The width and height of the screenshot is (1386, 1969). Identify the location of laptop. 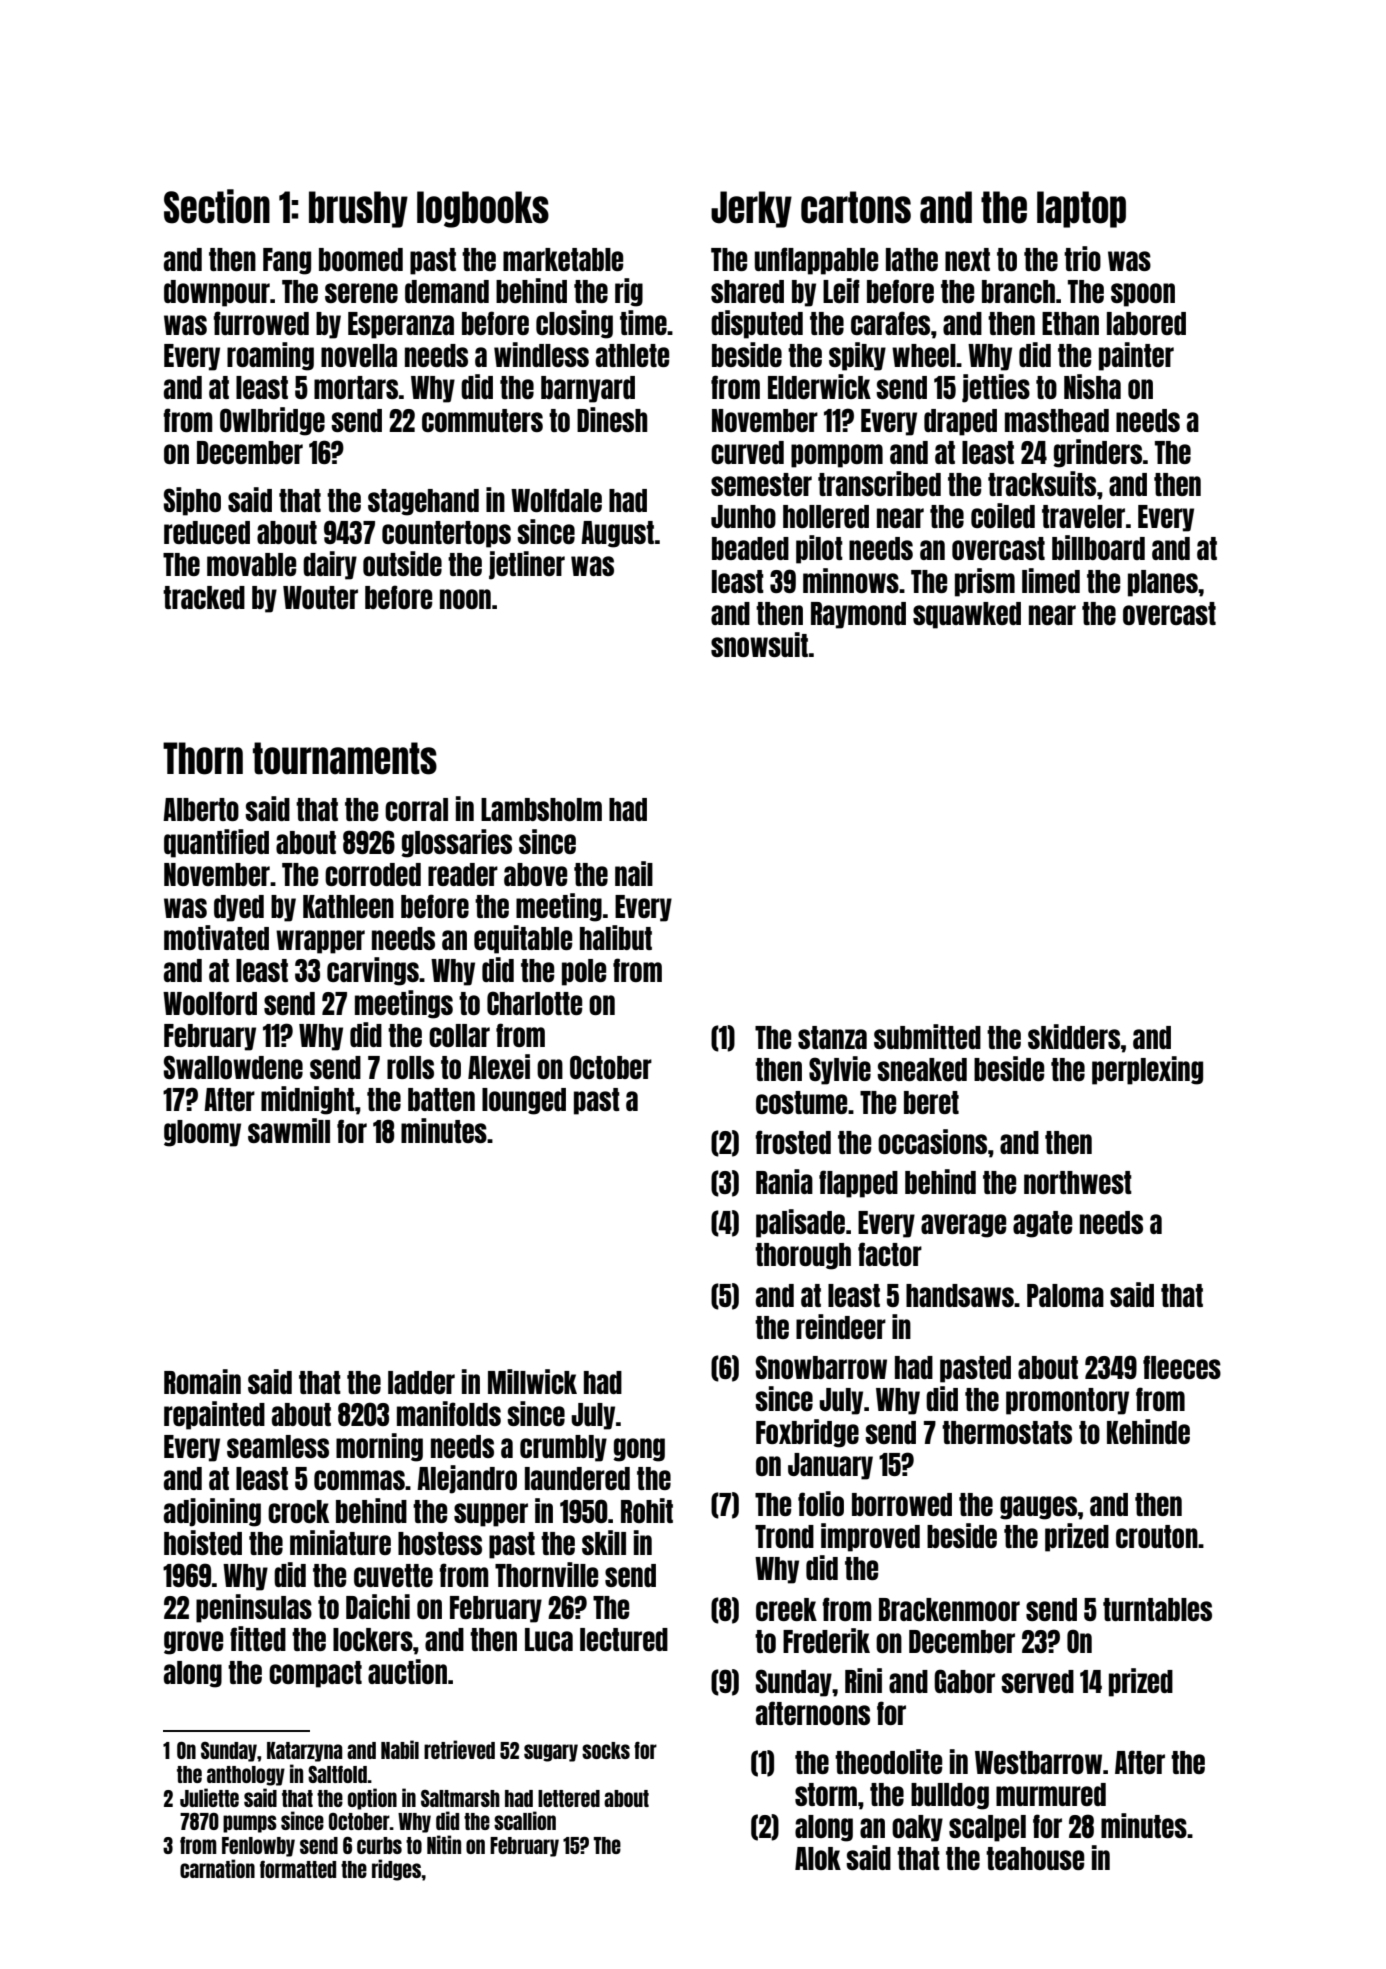
(1081, 209).
